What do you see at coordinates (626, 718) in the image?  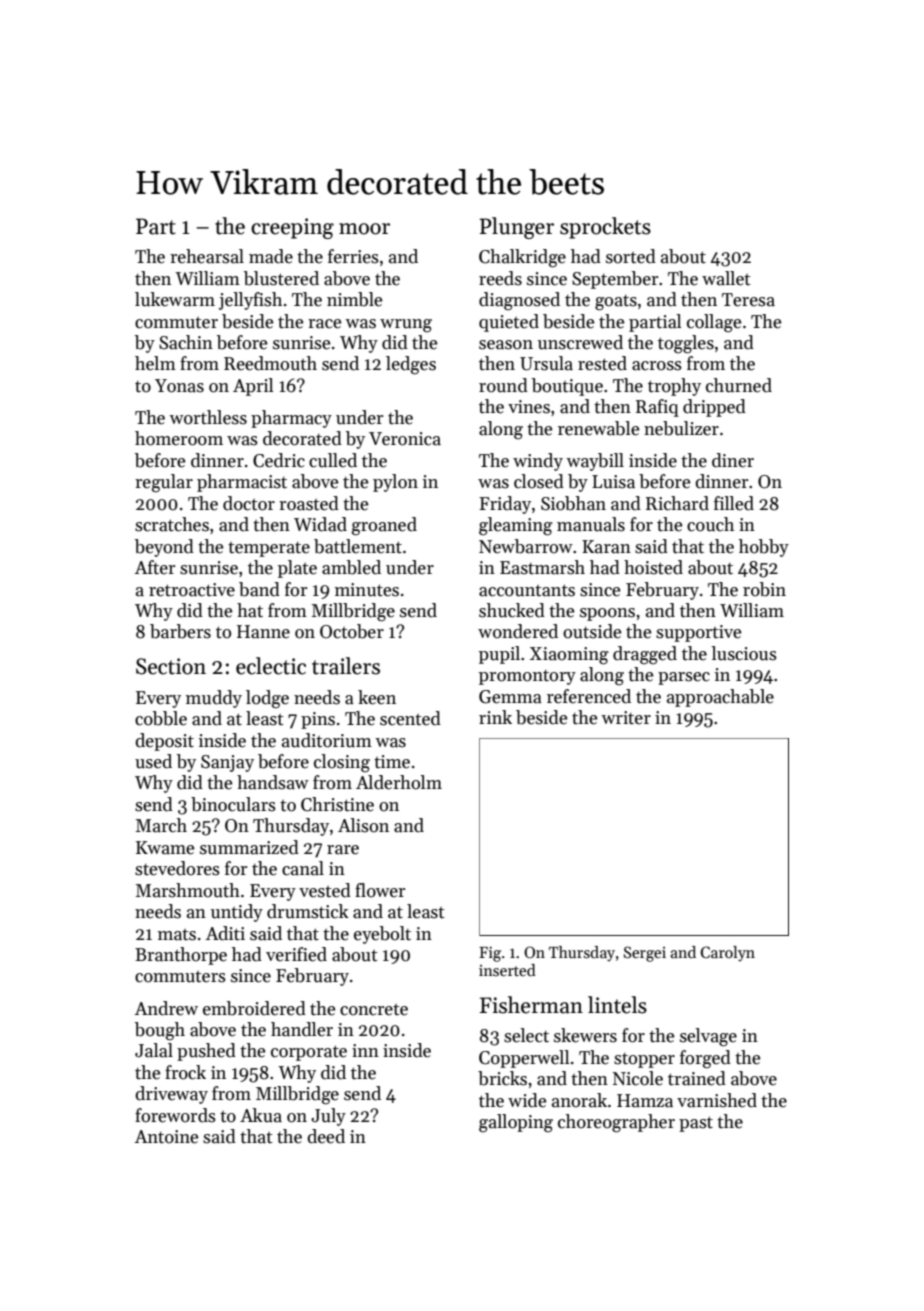 I see `writer` at bounding box center [626, 718].
